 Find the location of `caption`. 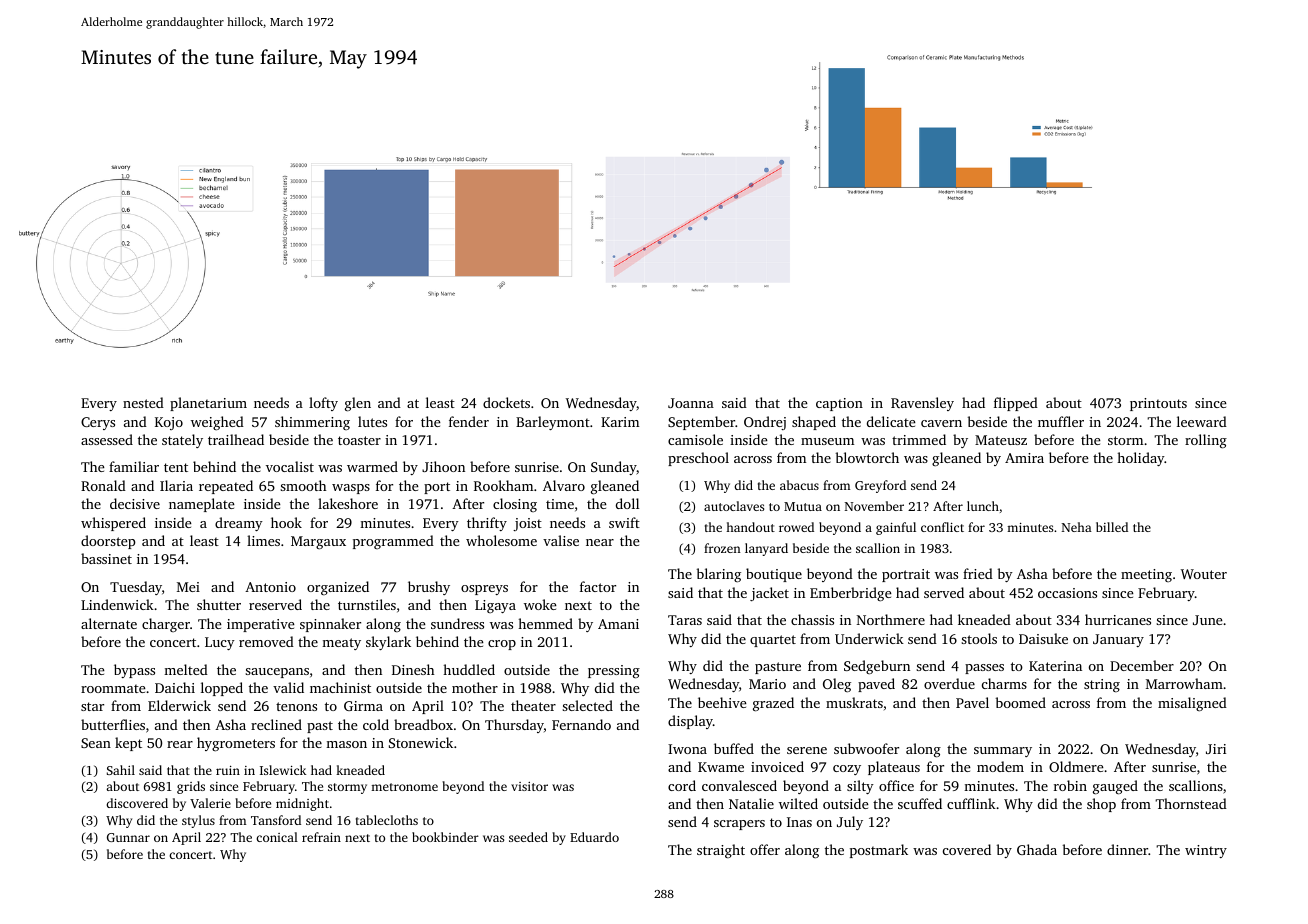

caption is located at coordinates (839, 404).
